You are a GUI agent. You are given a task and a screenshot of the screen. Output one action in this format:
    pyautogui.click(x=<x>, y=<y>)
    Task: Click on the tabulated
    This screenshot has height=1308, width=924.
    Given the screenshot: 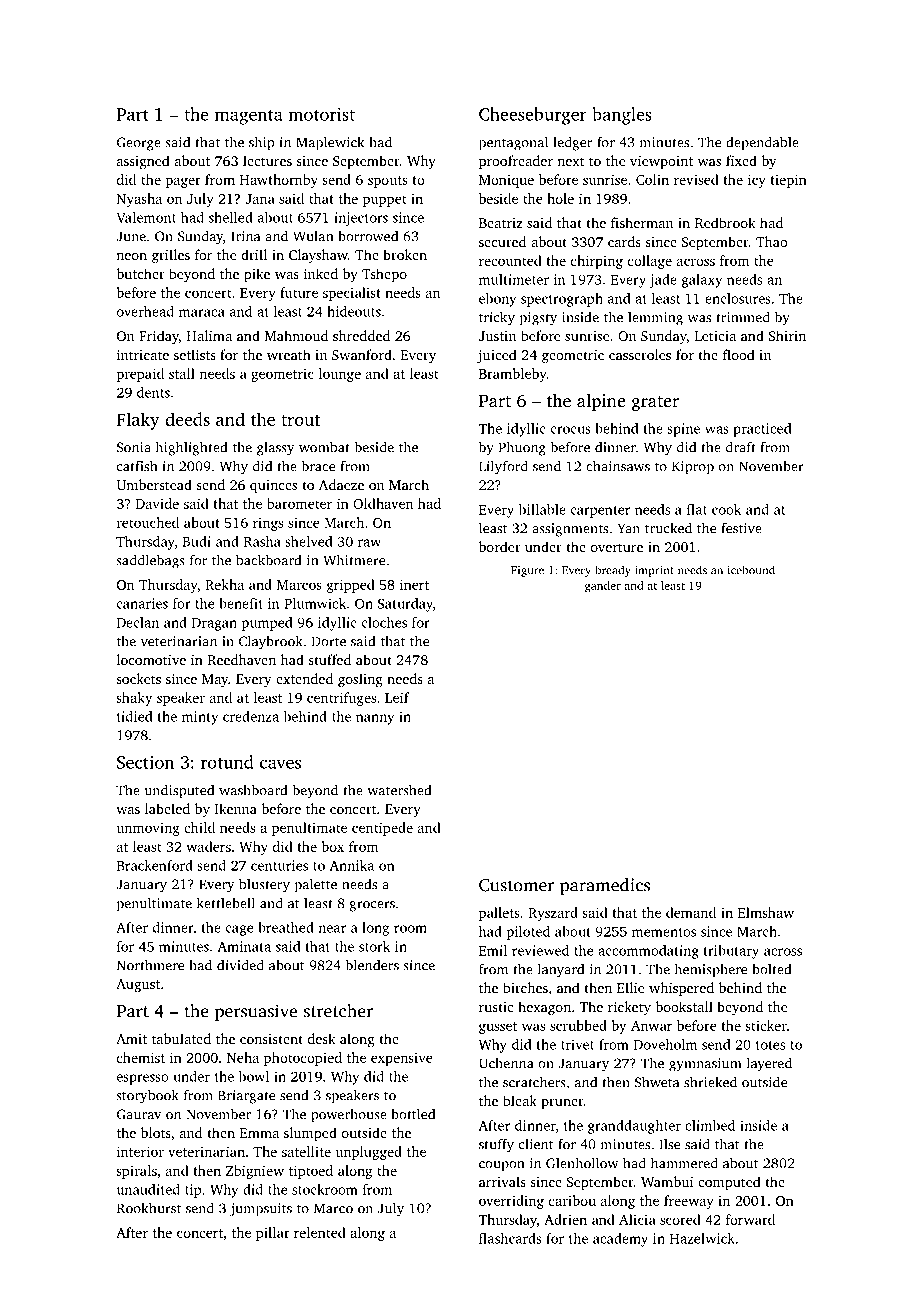 What is the action you would take?
    pyautogui.click(x=181, y=1038)
